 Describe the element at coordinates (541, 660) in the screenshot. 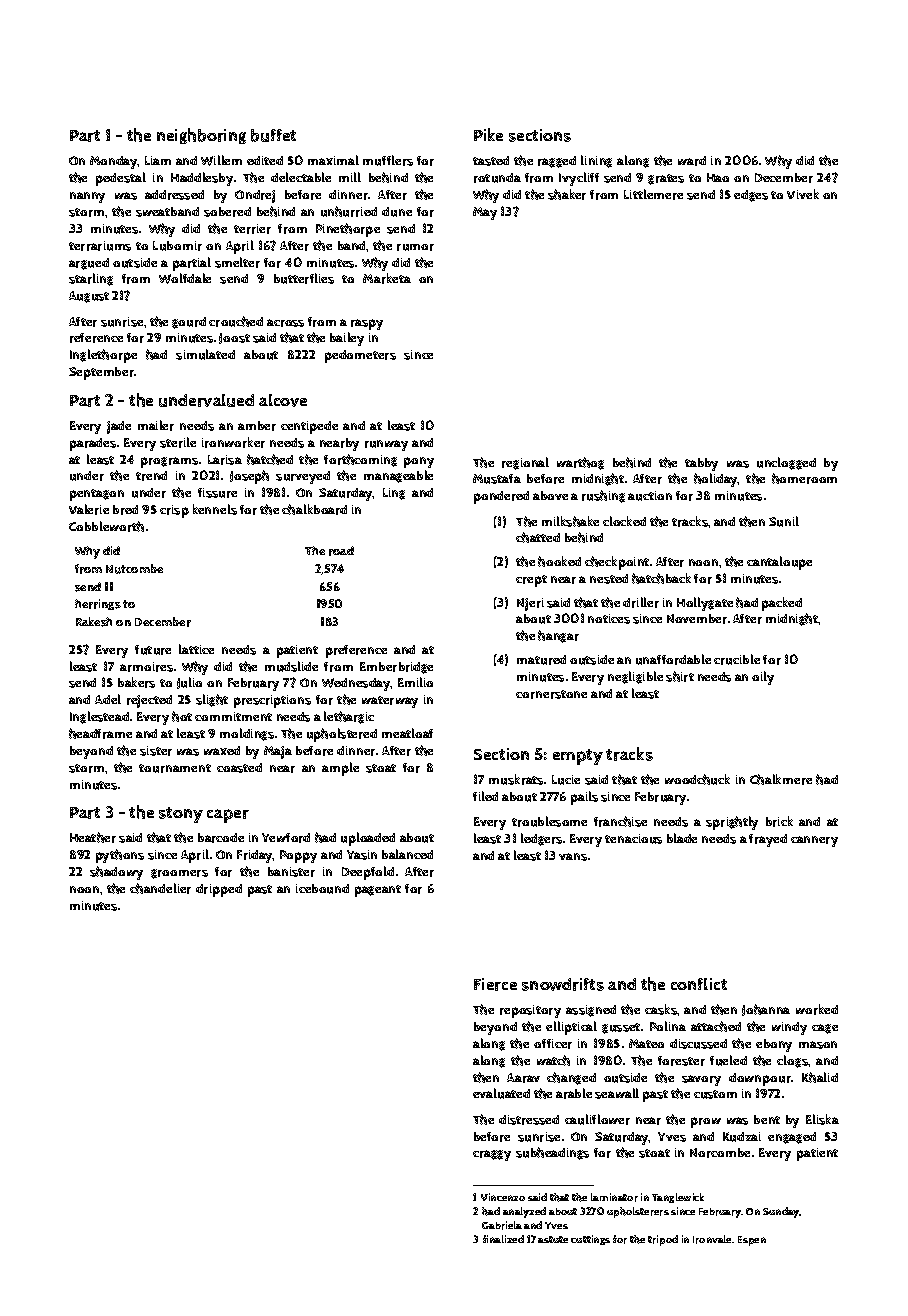

I see `matured` at that location.
